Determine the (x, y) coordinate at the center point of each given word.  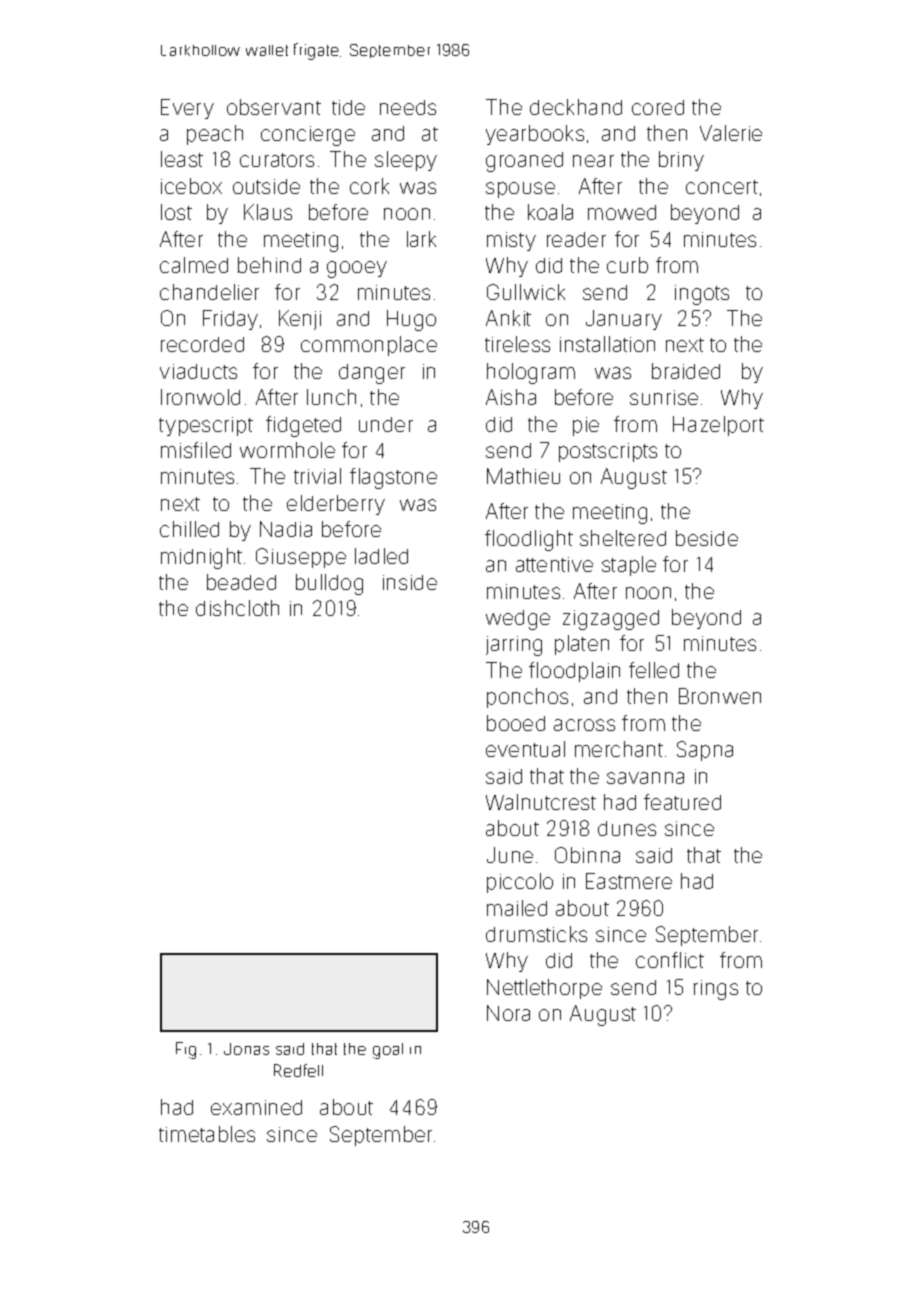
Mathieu (523, 476)
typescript (206, 426)
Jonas (246, 1049)
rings (716, 990)
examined (256, 1107)
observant (274, 107)
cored (658, 107)
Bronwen (720, 696)
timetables (207, 1134)
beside (707, 538)
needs (408, 107)
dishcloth (237, 608)
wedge (518, 620)
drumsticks (536, 934)
